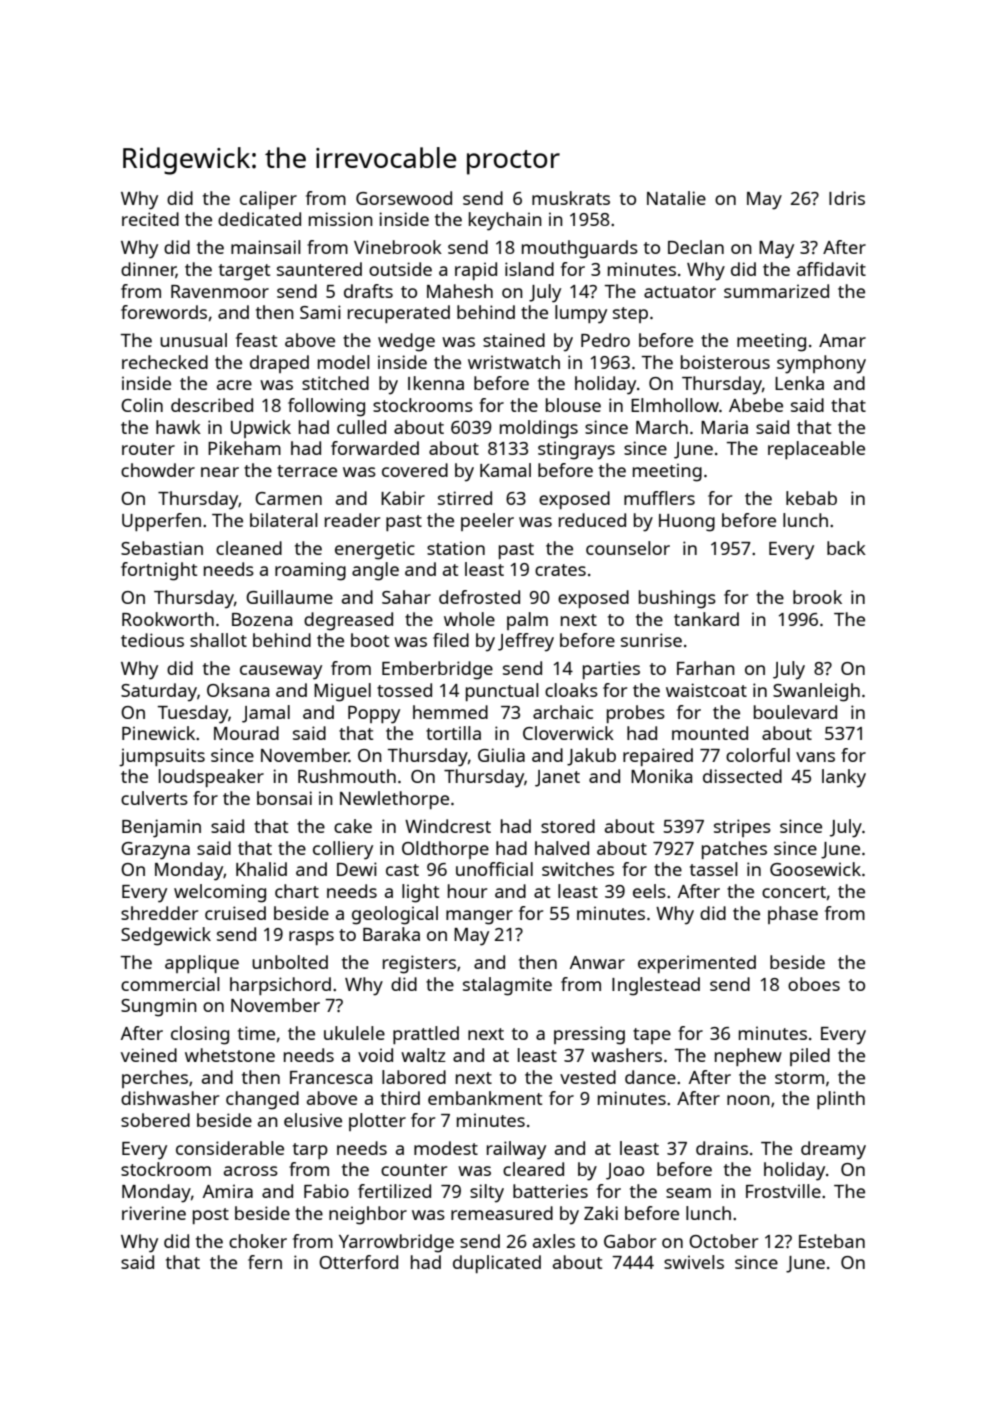 The image size is (987, 1402). What do you see at coordinates (280, 986) in the document?
I see `harpsichord` at bounding box center [280, 986].
